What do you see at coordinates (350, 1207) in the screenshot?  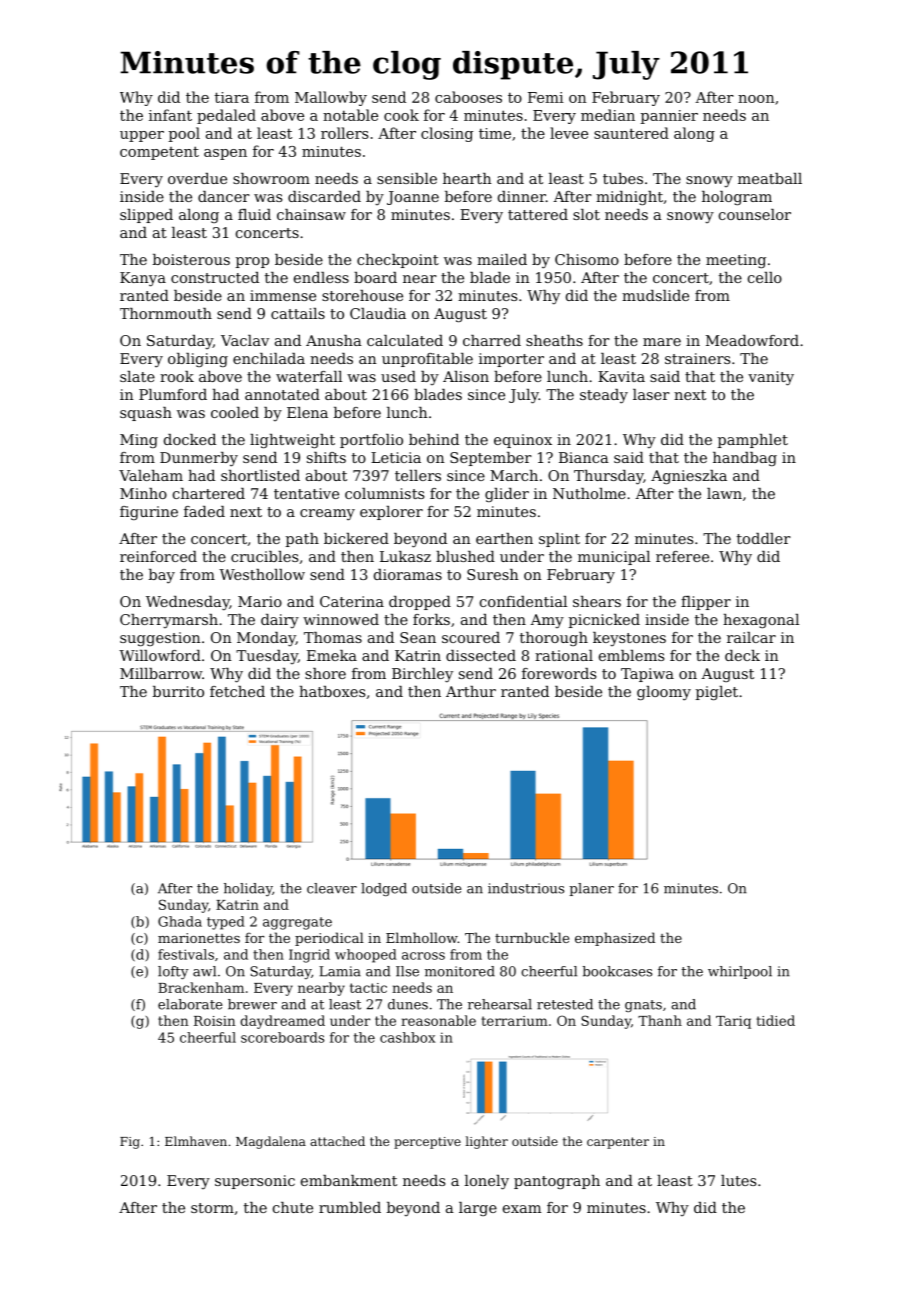 I see `rumbled` at bounding box center [350, 1207].
